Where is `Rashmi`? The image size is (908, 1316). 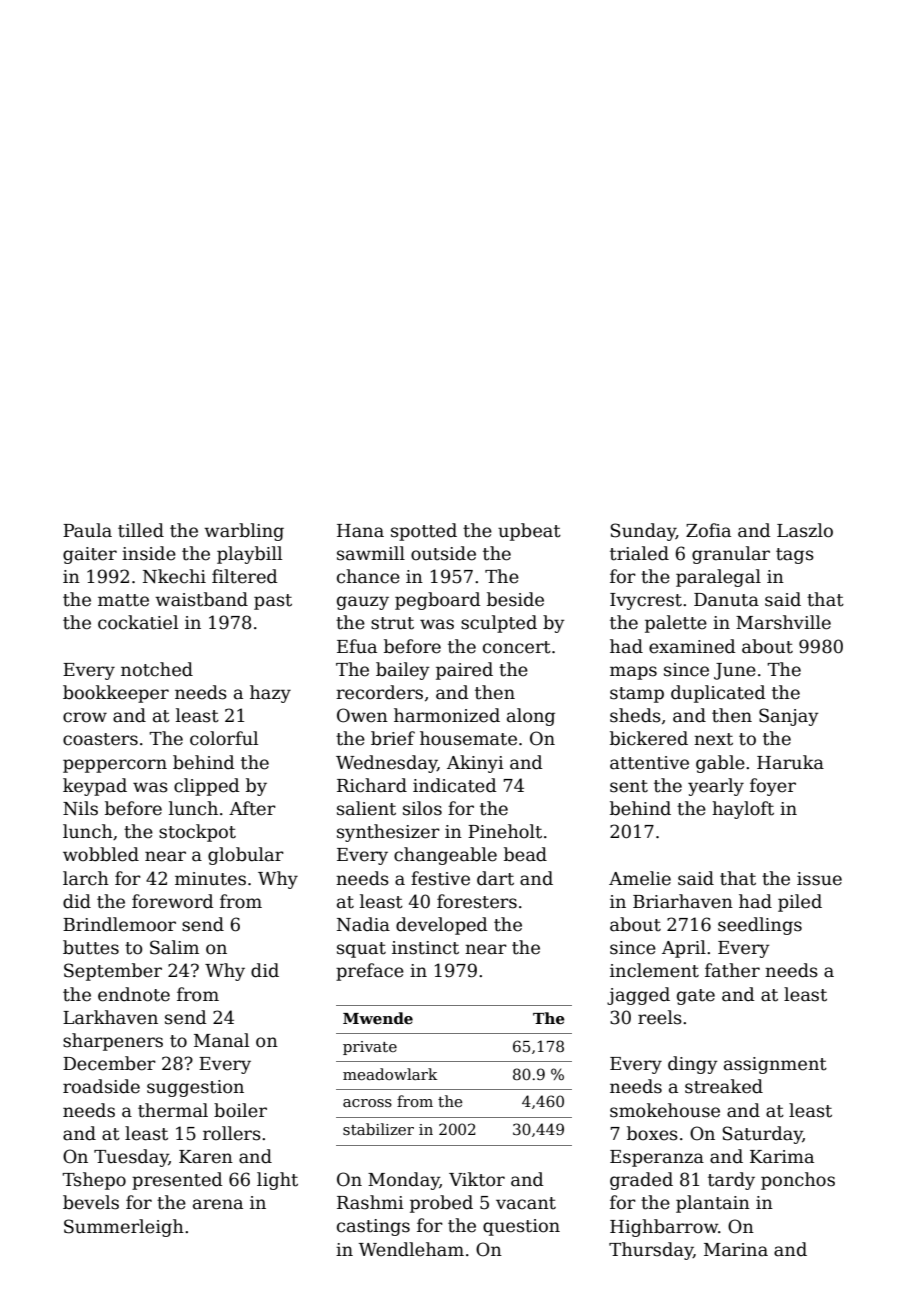 Rashmi is located at coordinates (370, 1202).
